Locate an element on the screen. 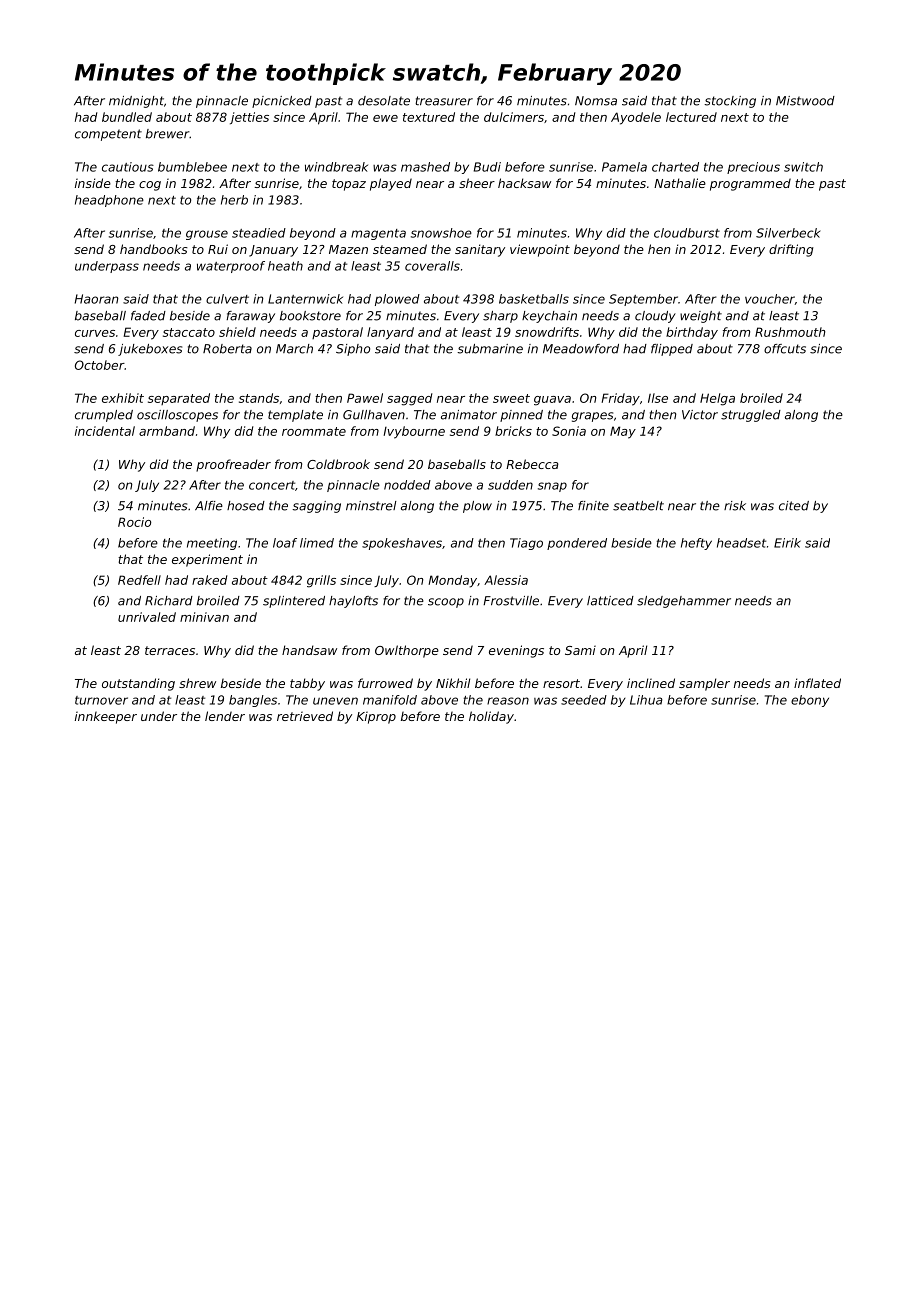 This screenshot has height=1308, width=924. treasurer is located at coordinates (444, 101).
